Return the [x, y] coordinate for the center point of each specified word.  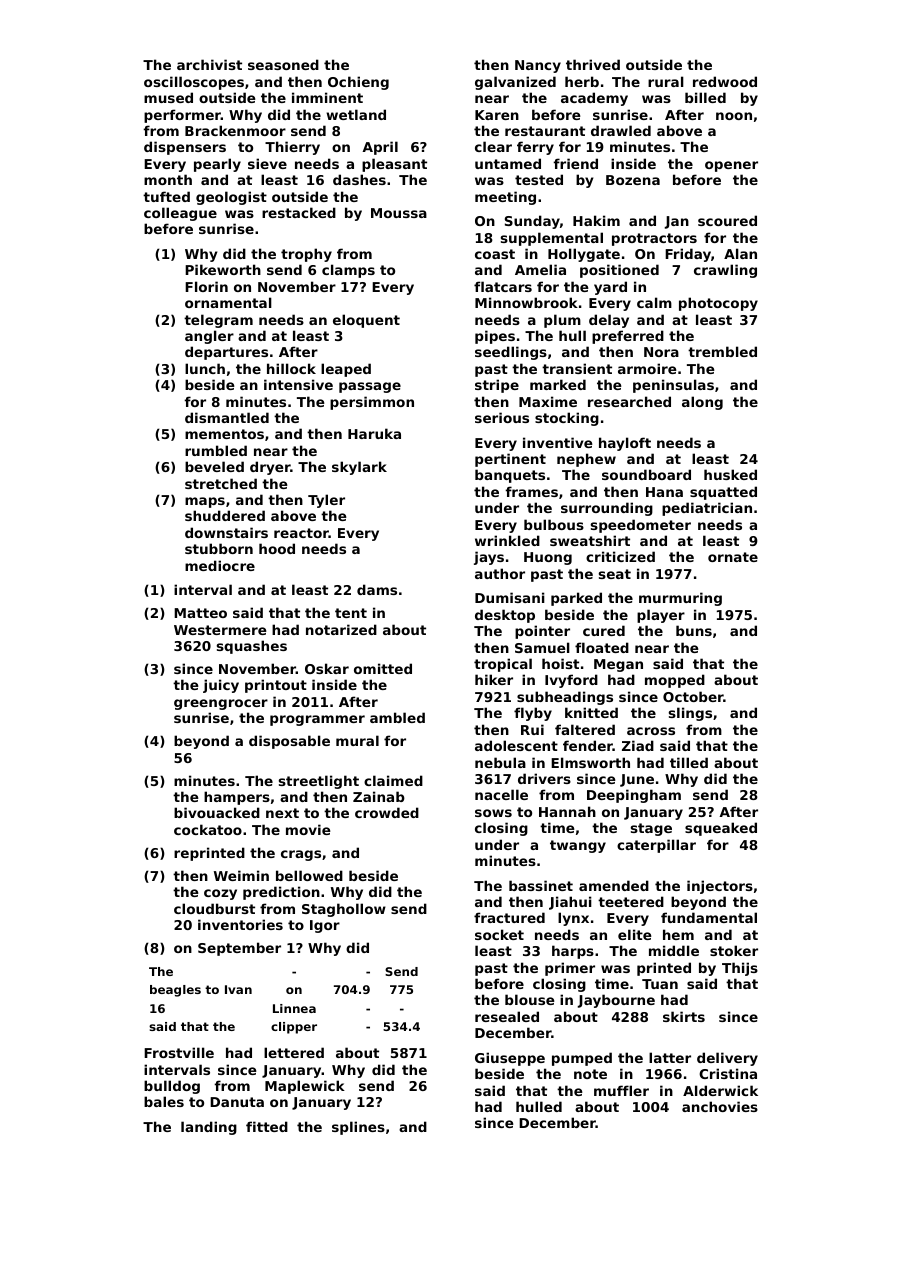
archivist [209, 64]
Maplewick [305, 1087]
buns [694, 630]
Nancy [538, 66]
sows [493, 813]
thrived [593, 64]
